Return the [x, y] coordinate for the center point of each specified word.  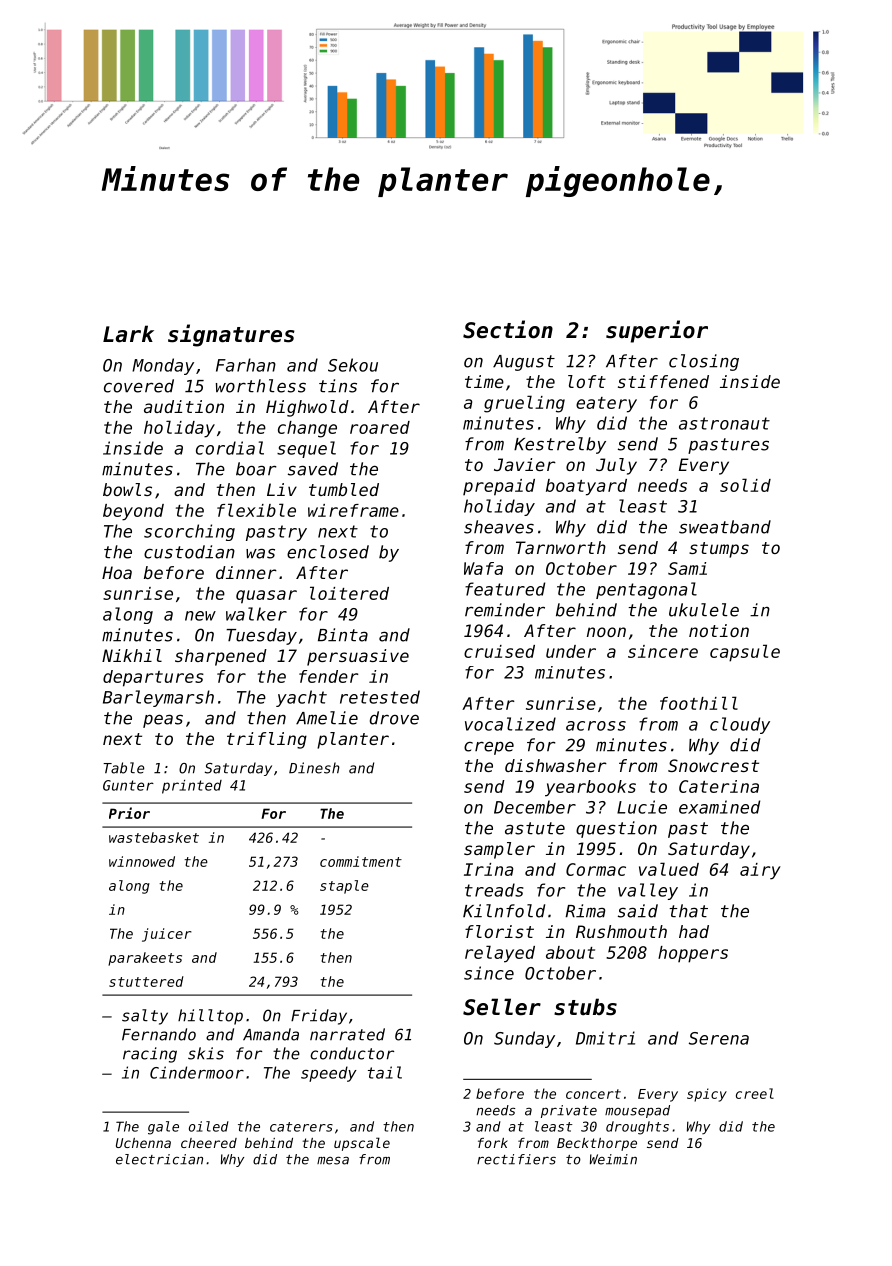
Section [508, 329]
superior [657, 331]
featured [505, 589]
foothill [699, 703]
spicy [707, 1095]
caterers [301, 1127]
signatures [231, 335]
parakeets [145, 959]
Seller [502, 1007]
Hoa [117, 572]
